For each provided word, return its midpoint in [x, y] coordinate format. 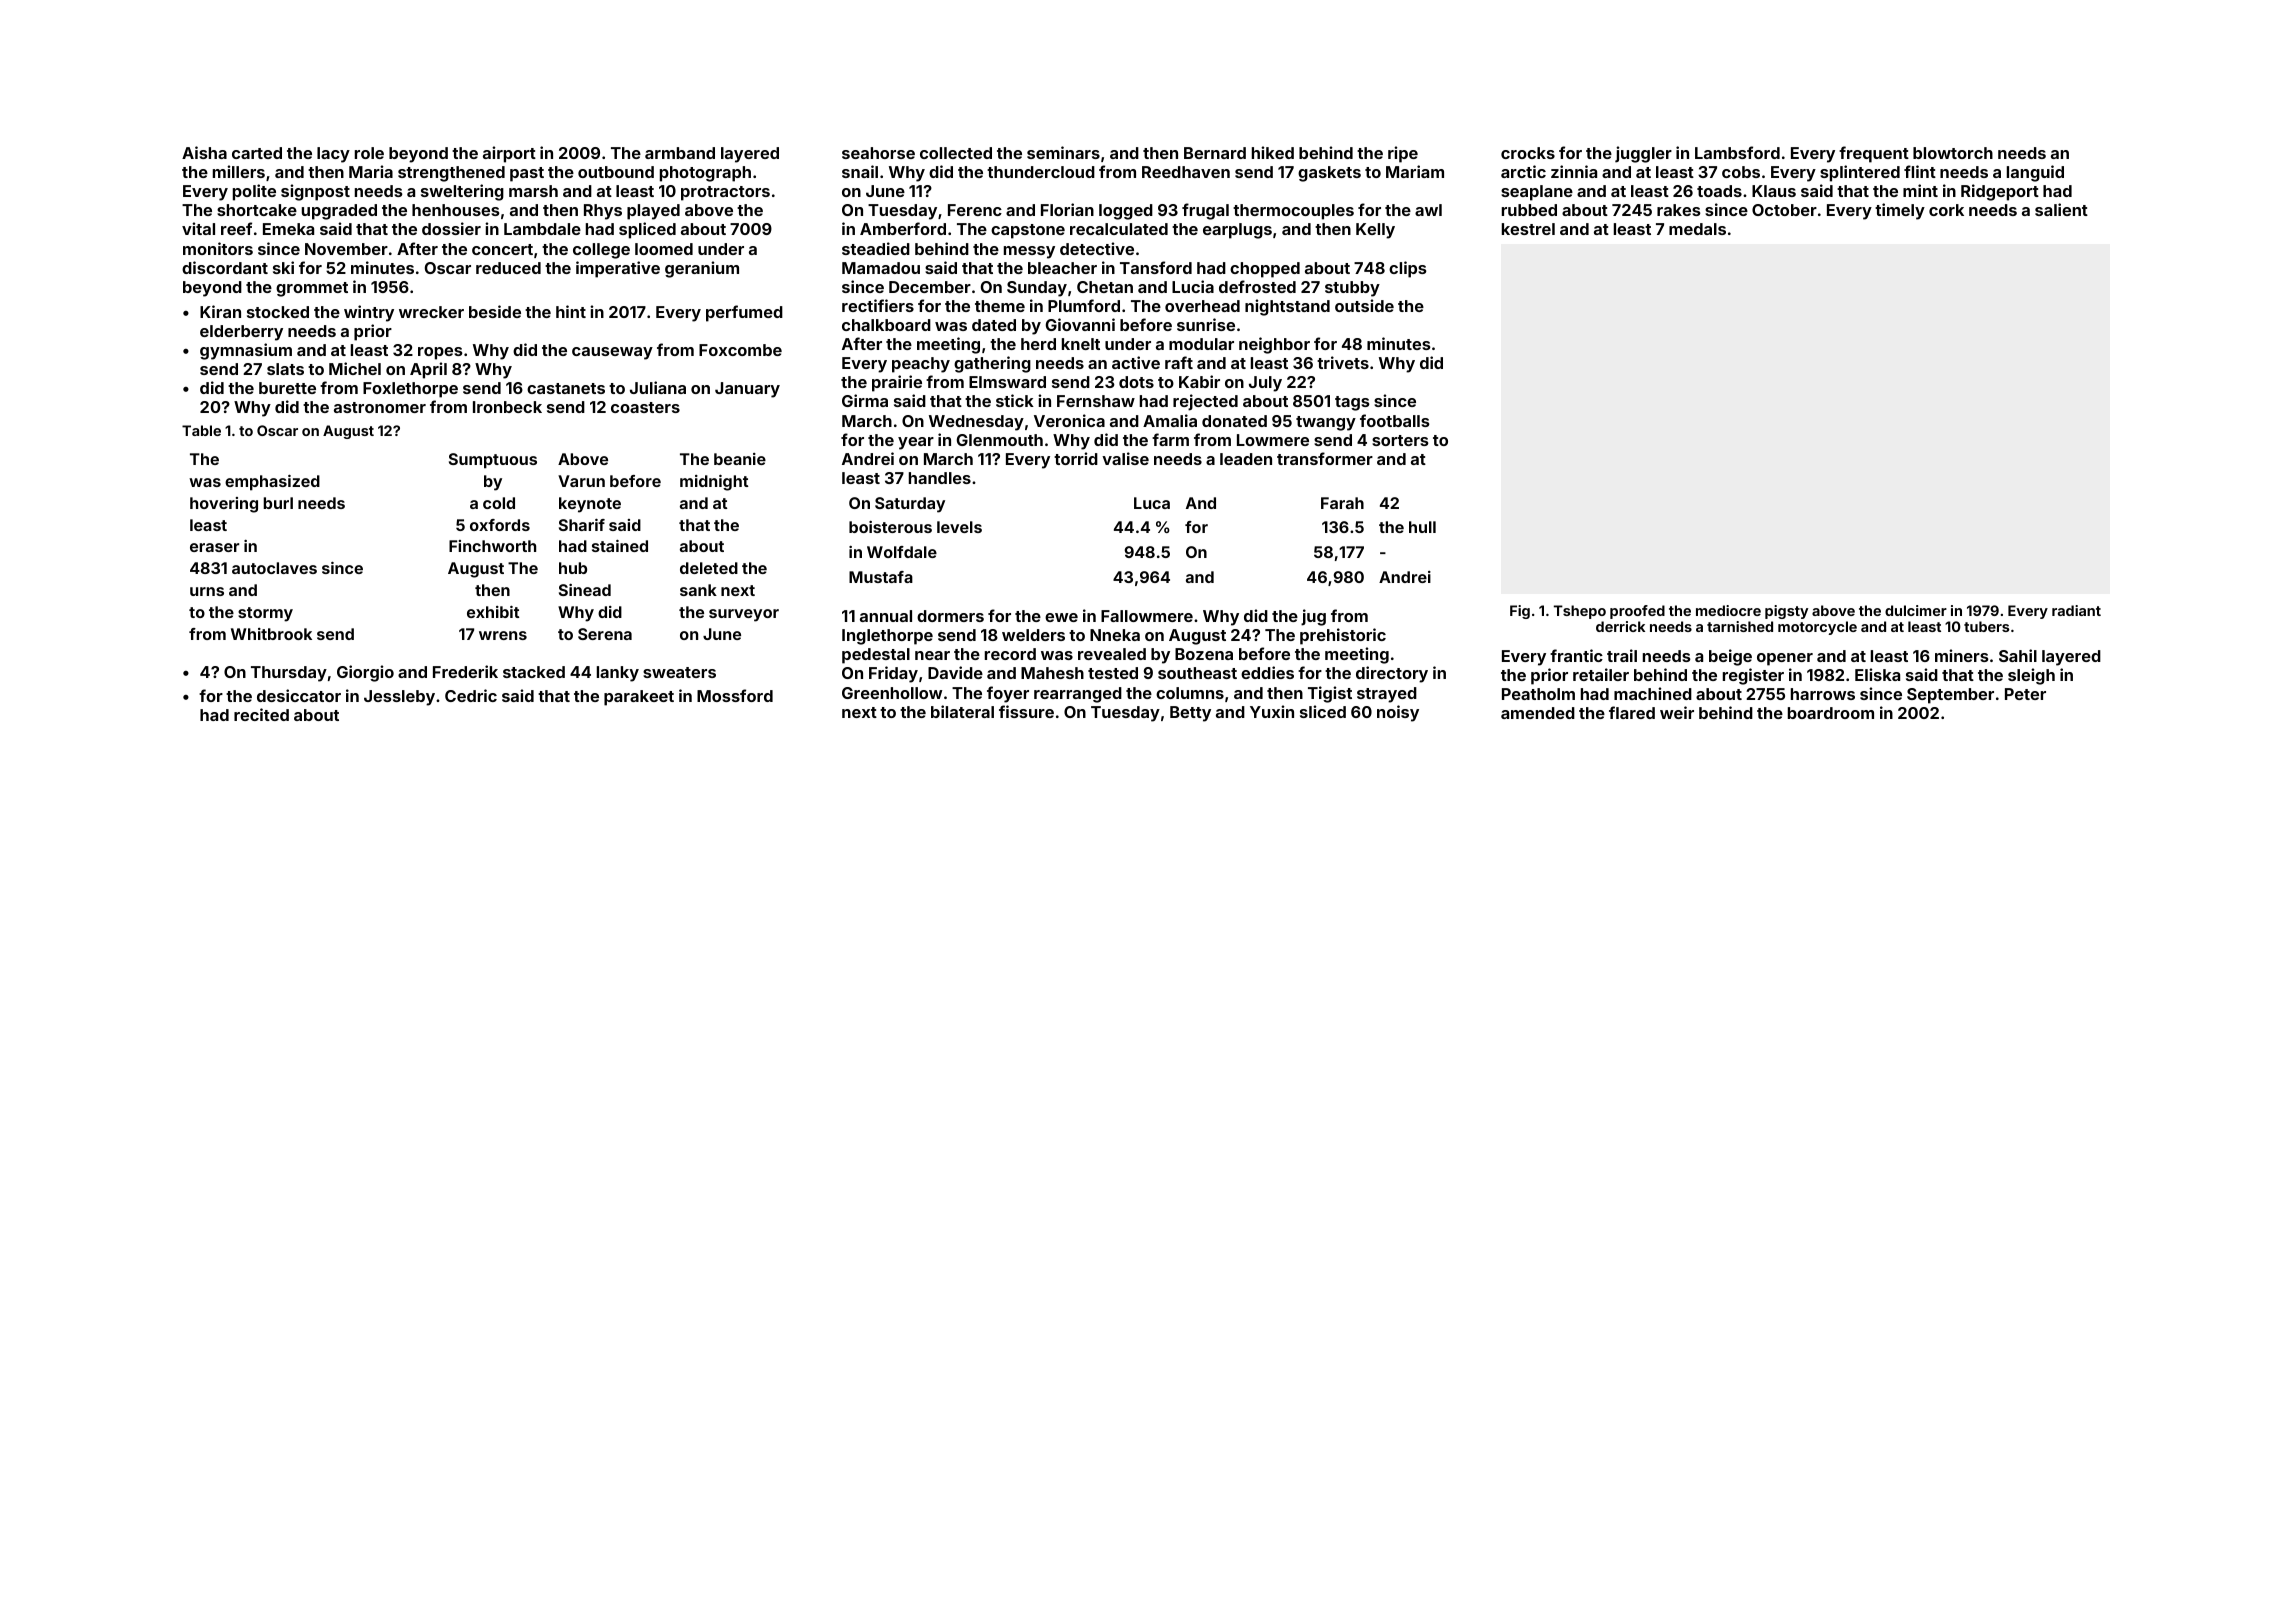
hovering [224, 505]
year [916, 443]
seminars [1063, 152]
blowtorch [1953, 153]
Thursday [289, 674]
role [369, 153]
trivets [1343, 362]
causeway [612, 353]
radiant [2076, 610]
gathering [992, 364]
